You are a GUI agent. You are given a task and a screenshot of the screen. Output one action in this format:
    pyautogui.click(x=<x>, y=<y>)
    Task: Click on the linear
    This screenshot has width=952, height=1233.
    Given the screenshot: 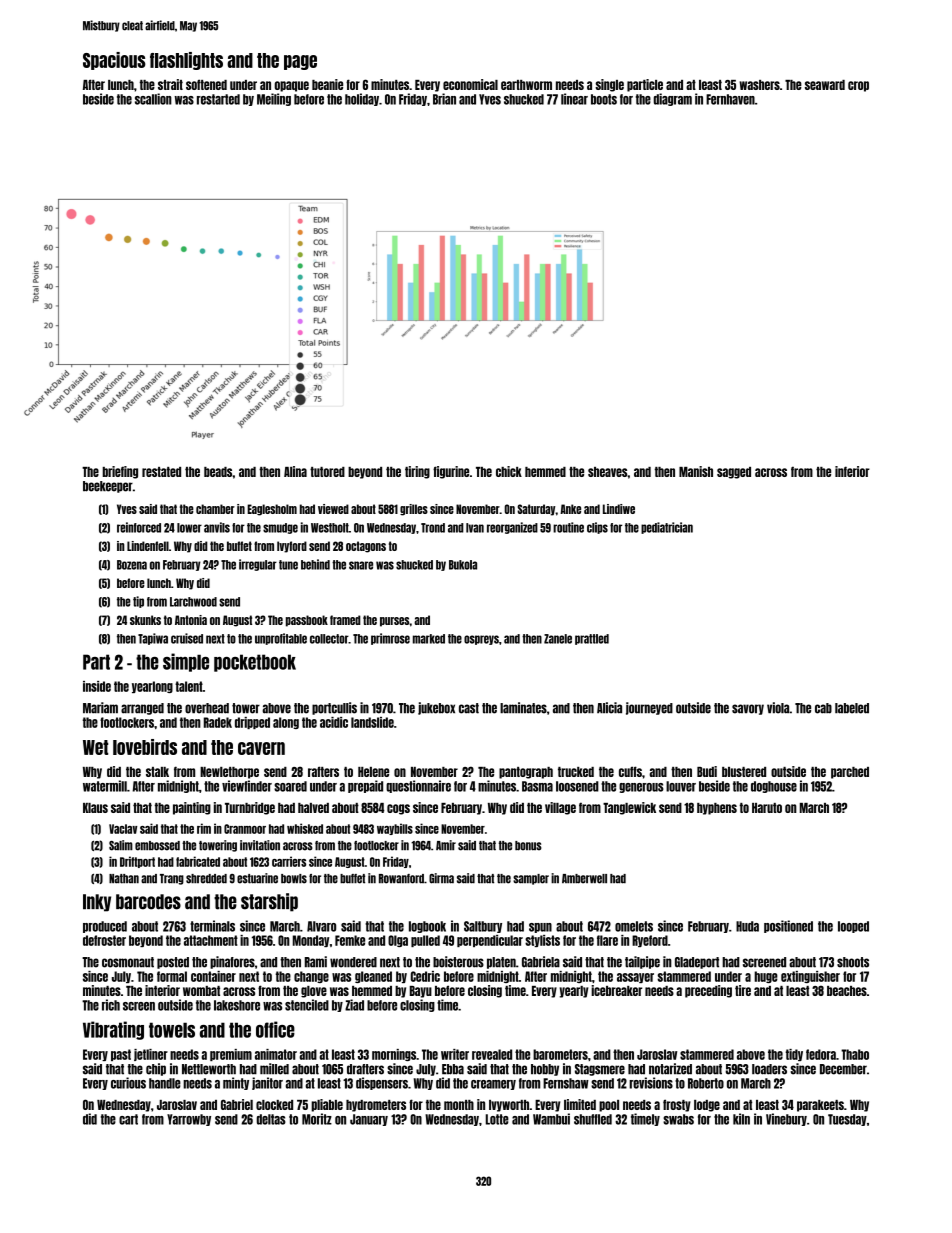 What is the action you would take?
    pyautogui.click(x=574, y=99)
